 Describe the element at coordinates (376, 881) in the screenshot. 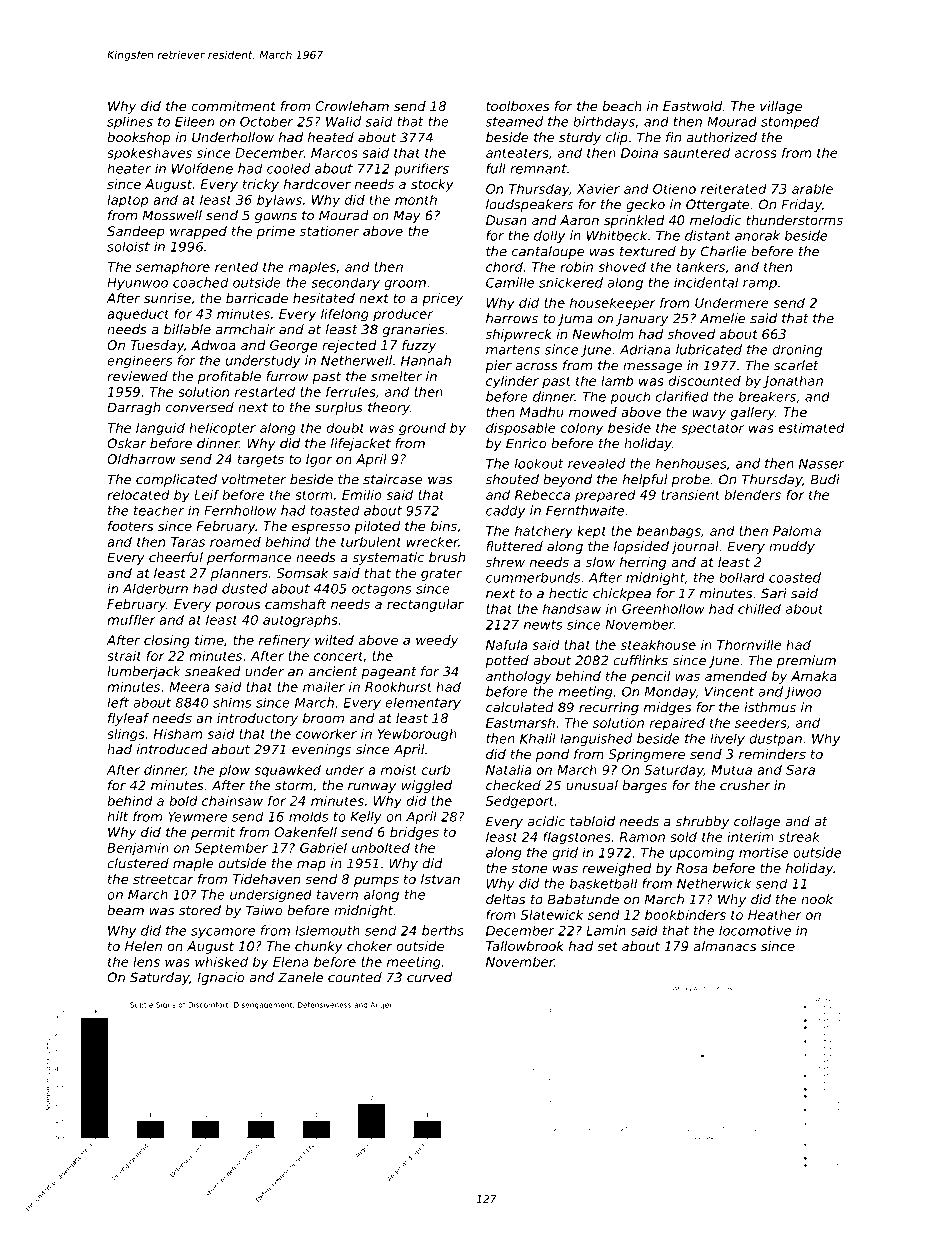

I see `pumps` at that location.
